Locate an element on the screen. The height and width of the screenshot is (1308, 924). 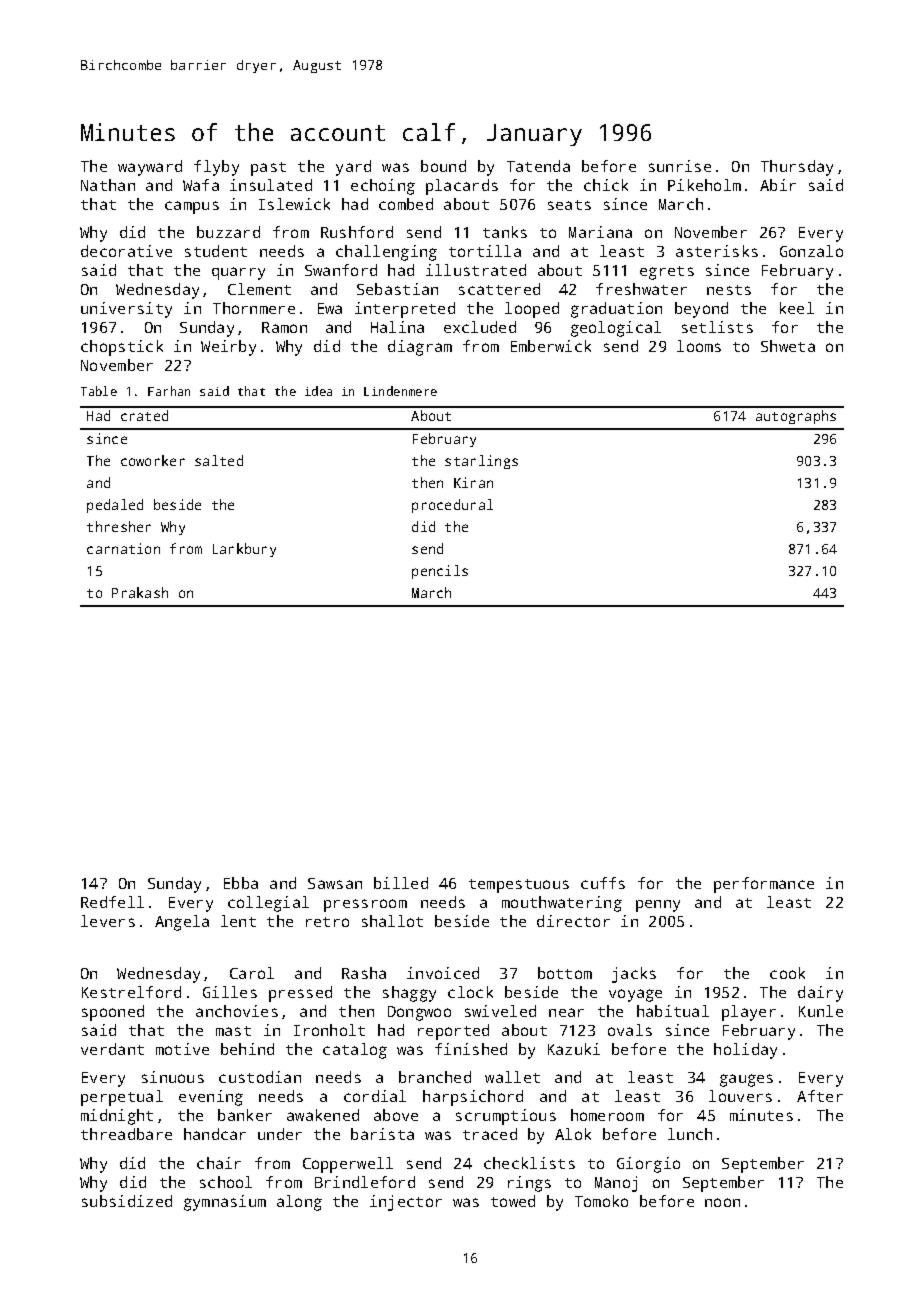
Nathan is located at coordinates (108, 185).
